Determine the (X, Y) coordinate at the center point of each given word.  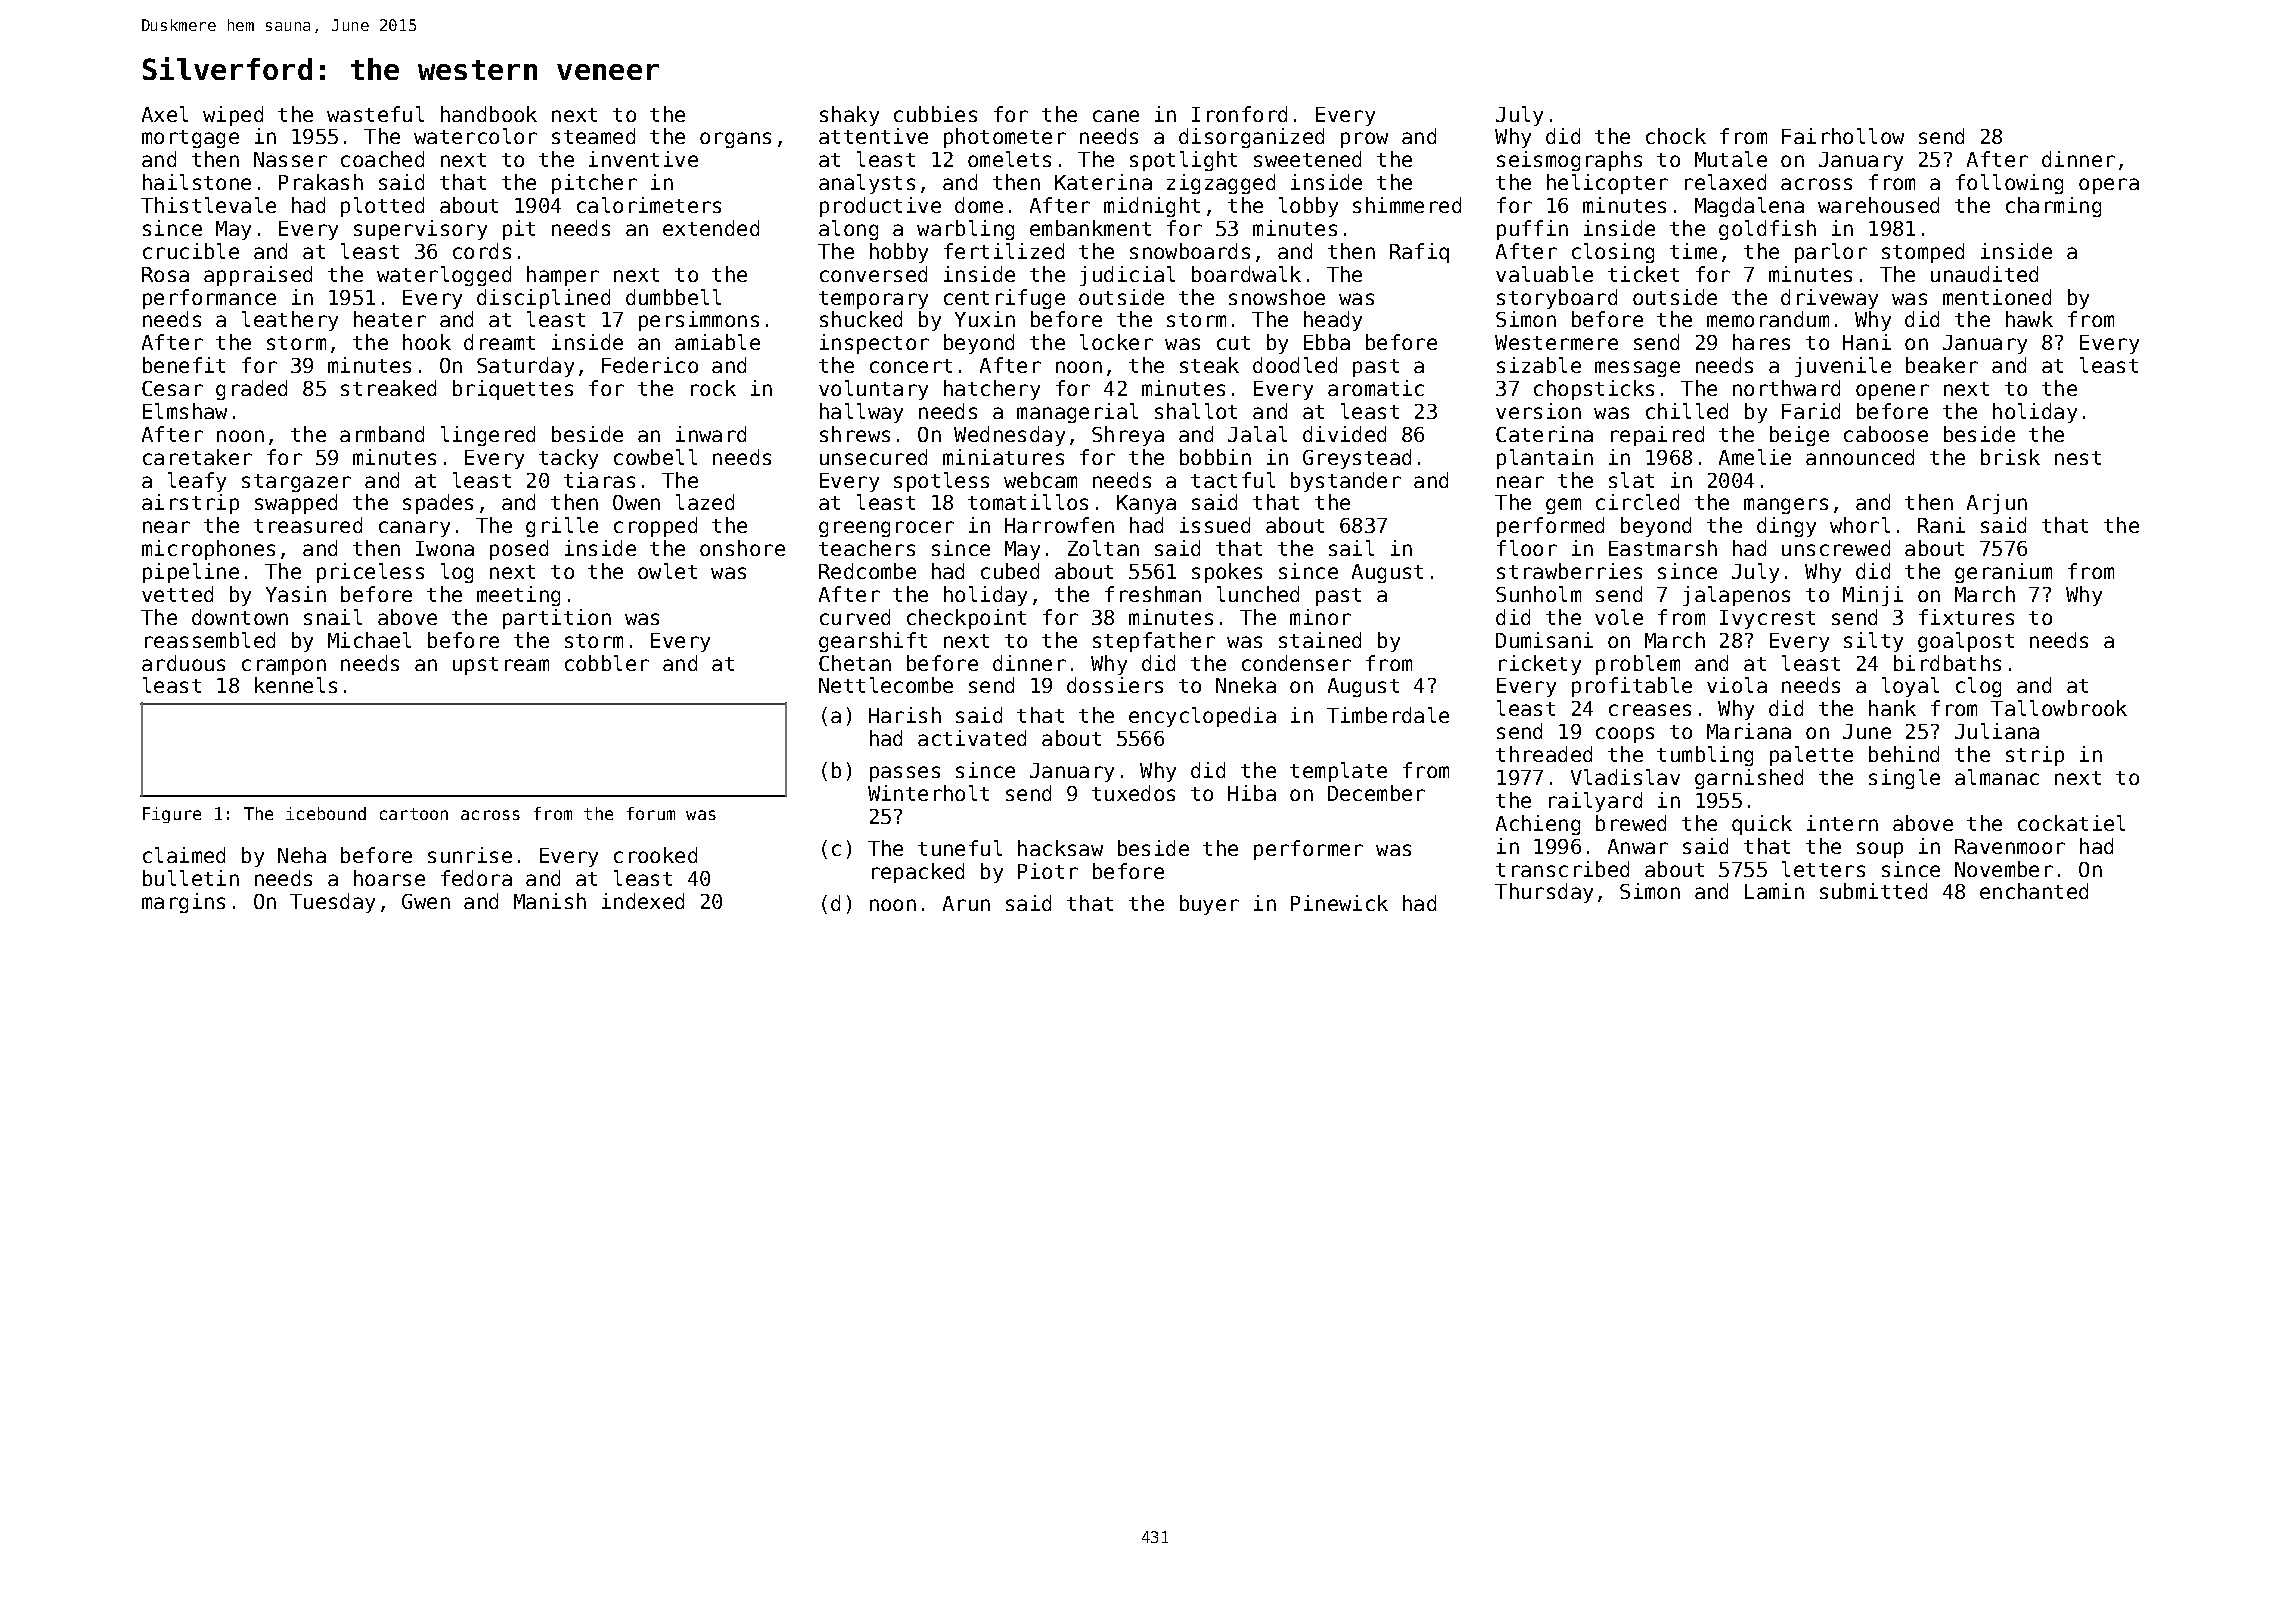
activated (972, 738)
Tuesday (332, 903)
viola (1737, 685)
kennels (296, 685)
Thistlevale (208, 205)
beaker (1942, 365)
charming (2053, 207)
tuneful (960, 848)
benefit (184, 365)
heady (1333, 321)
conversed (873, 274)
